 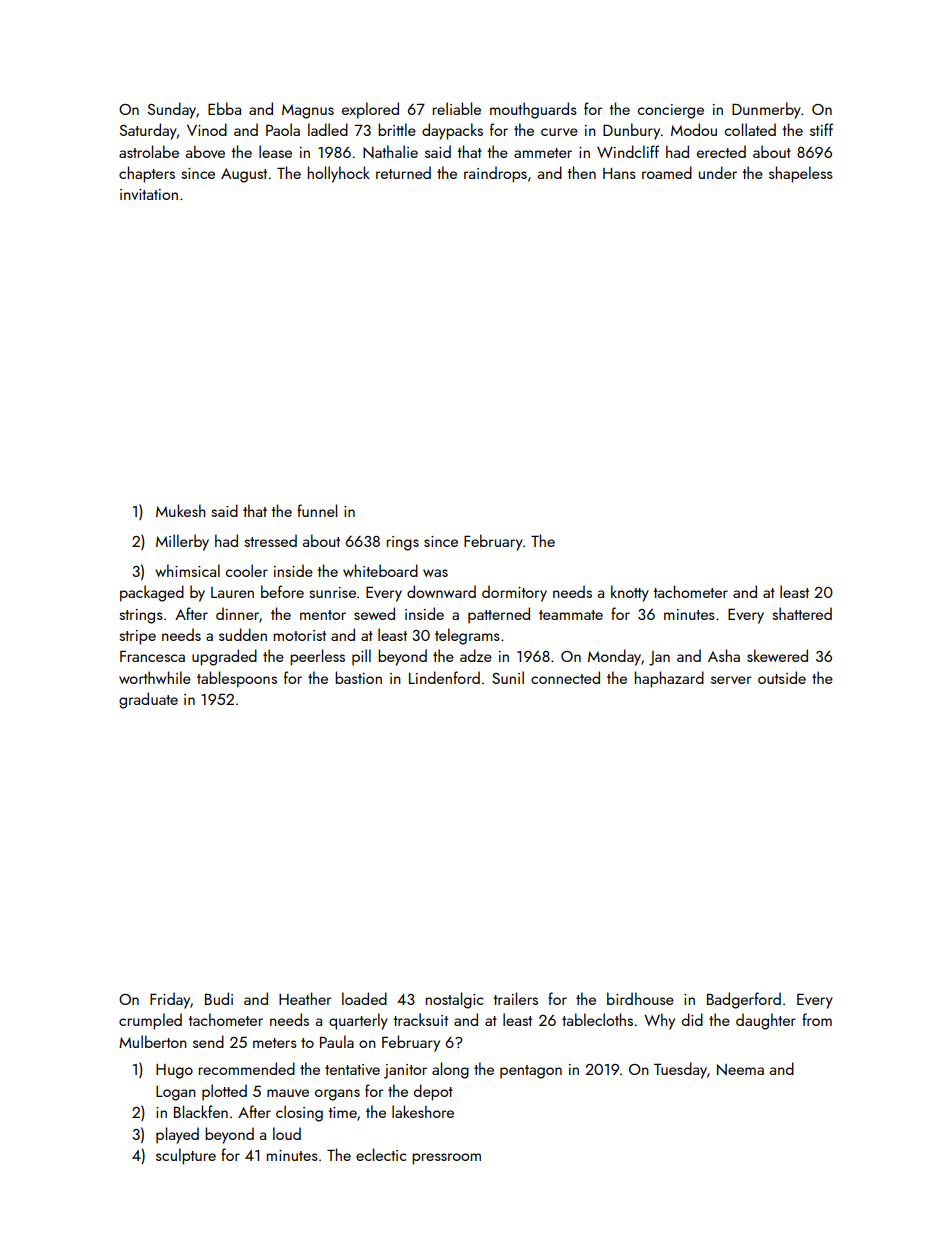 I want to click on birdhouse, so click(x=640, y=998).
